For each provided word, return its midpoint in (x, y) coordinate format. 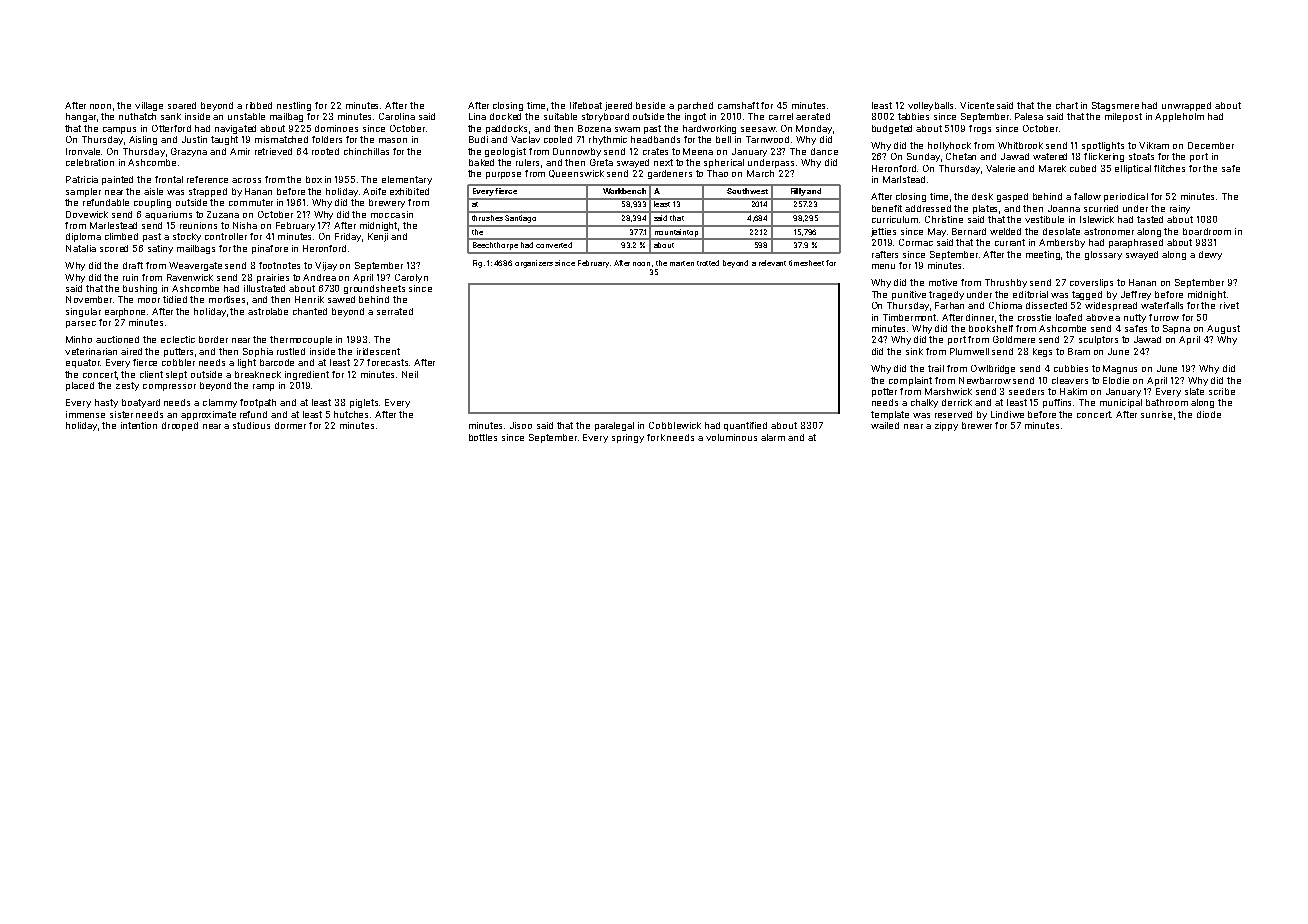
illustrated (264, 288)
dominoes (336, 128)
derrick (957, 402)
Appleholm (1179, 117)
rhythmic (608, 140)
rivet (1229, 305)
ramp (263, 387)
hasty (106, 403)
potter (884, 392)
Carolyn (411, 278)
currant (1010, 242)
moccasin (392, 214)
